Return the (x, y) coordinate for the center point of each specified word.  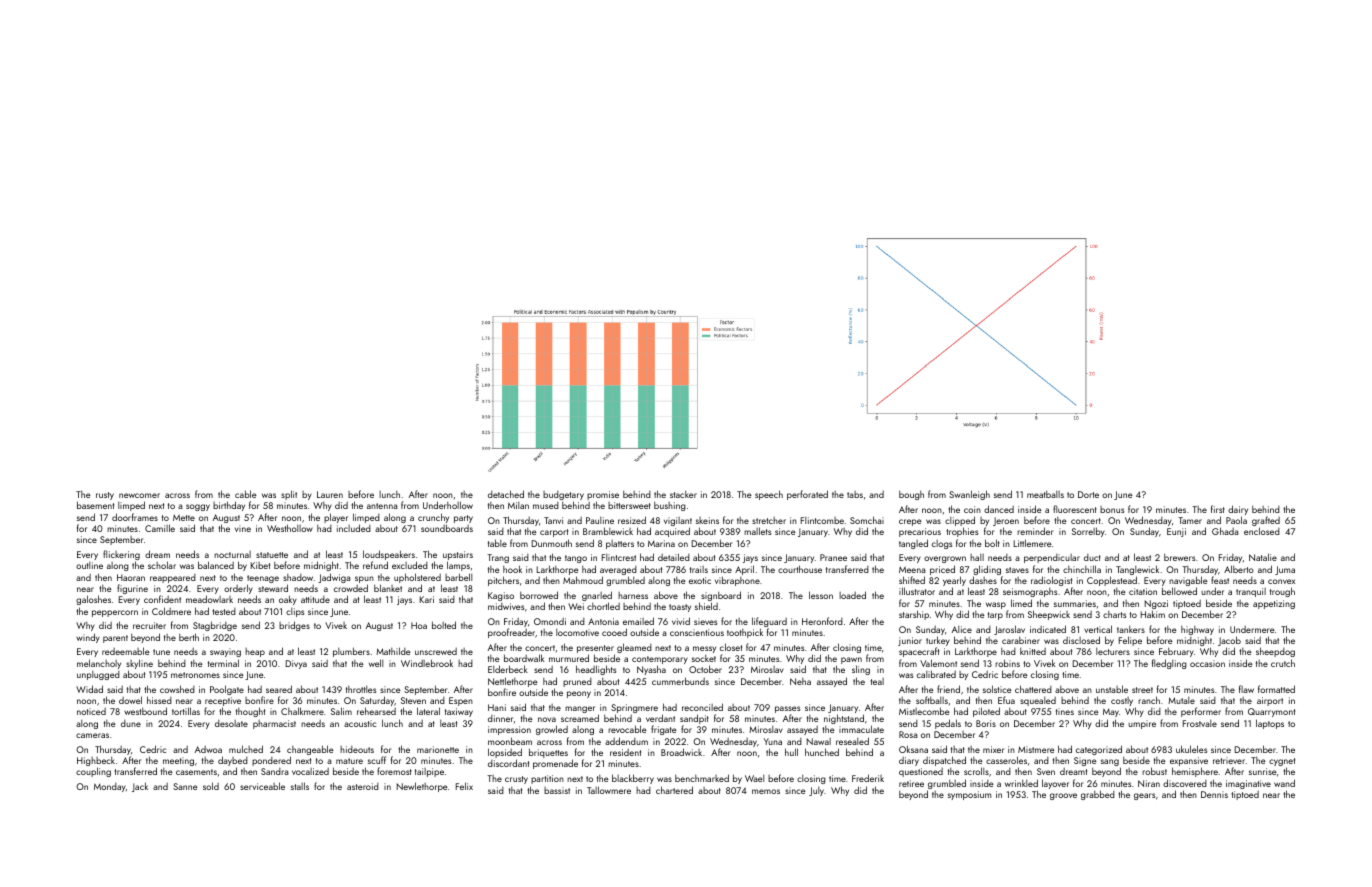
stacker (683, 494)
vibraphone (737, 581)
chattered (1033, 689)
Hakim (1153, 614)
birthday (229, 506)
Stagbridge (215, 626)
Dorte (1088, 494)
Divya (296, 664)
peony (579, 694)
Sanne (185, 786)
